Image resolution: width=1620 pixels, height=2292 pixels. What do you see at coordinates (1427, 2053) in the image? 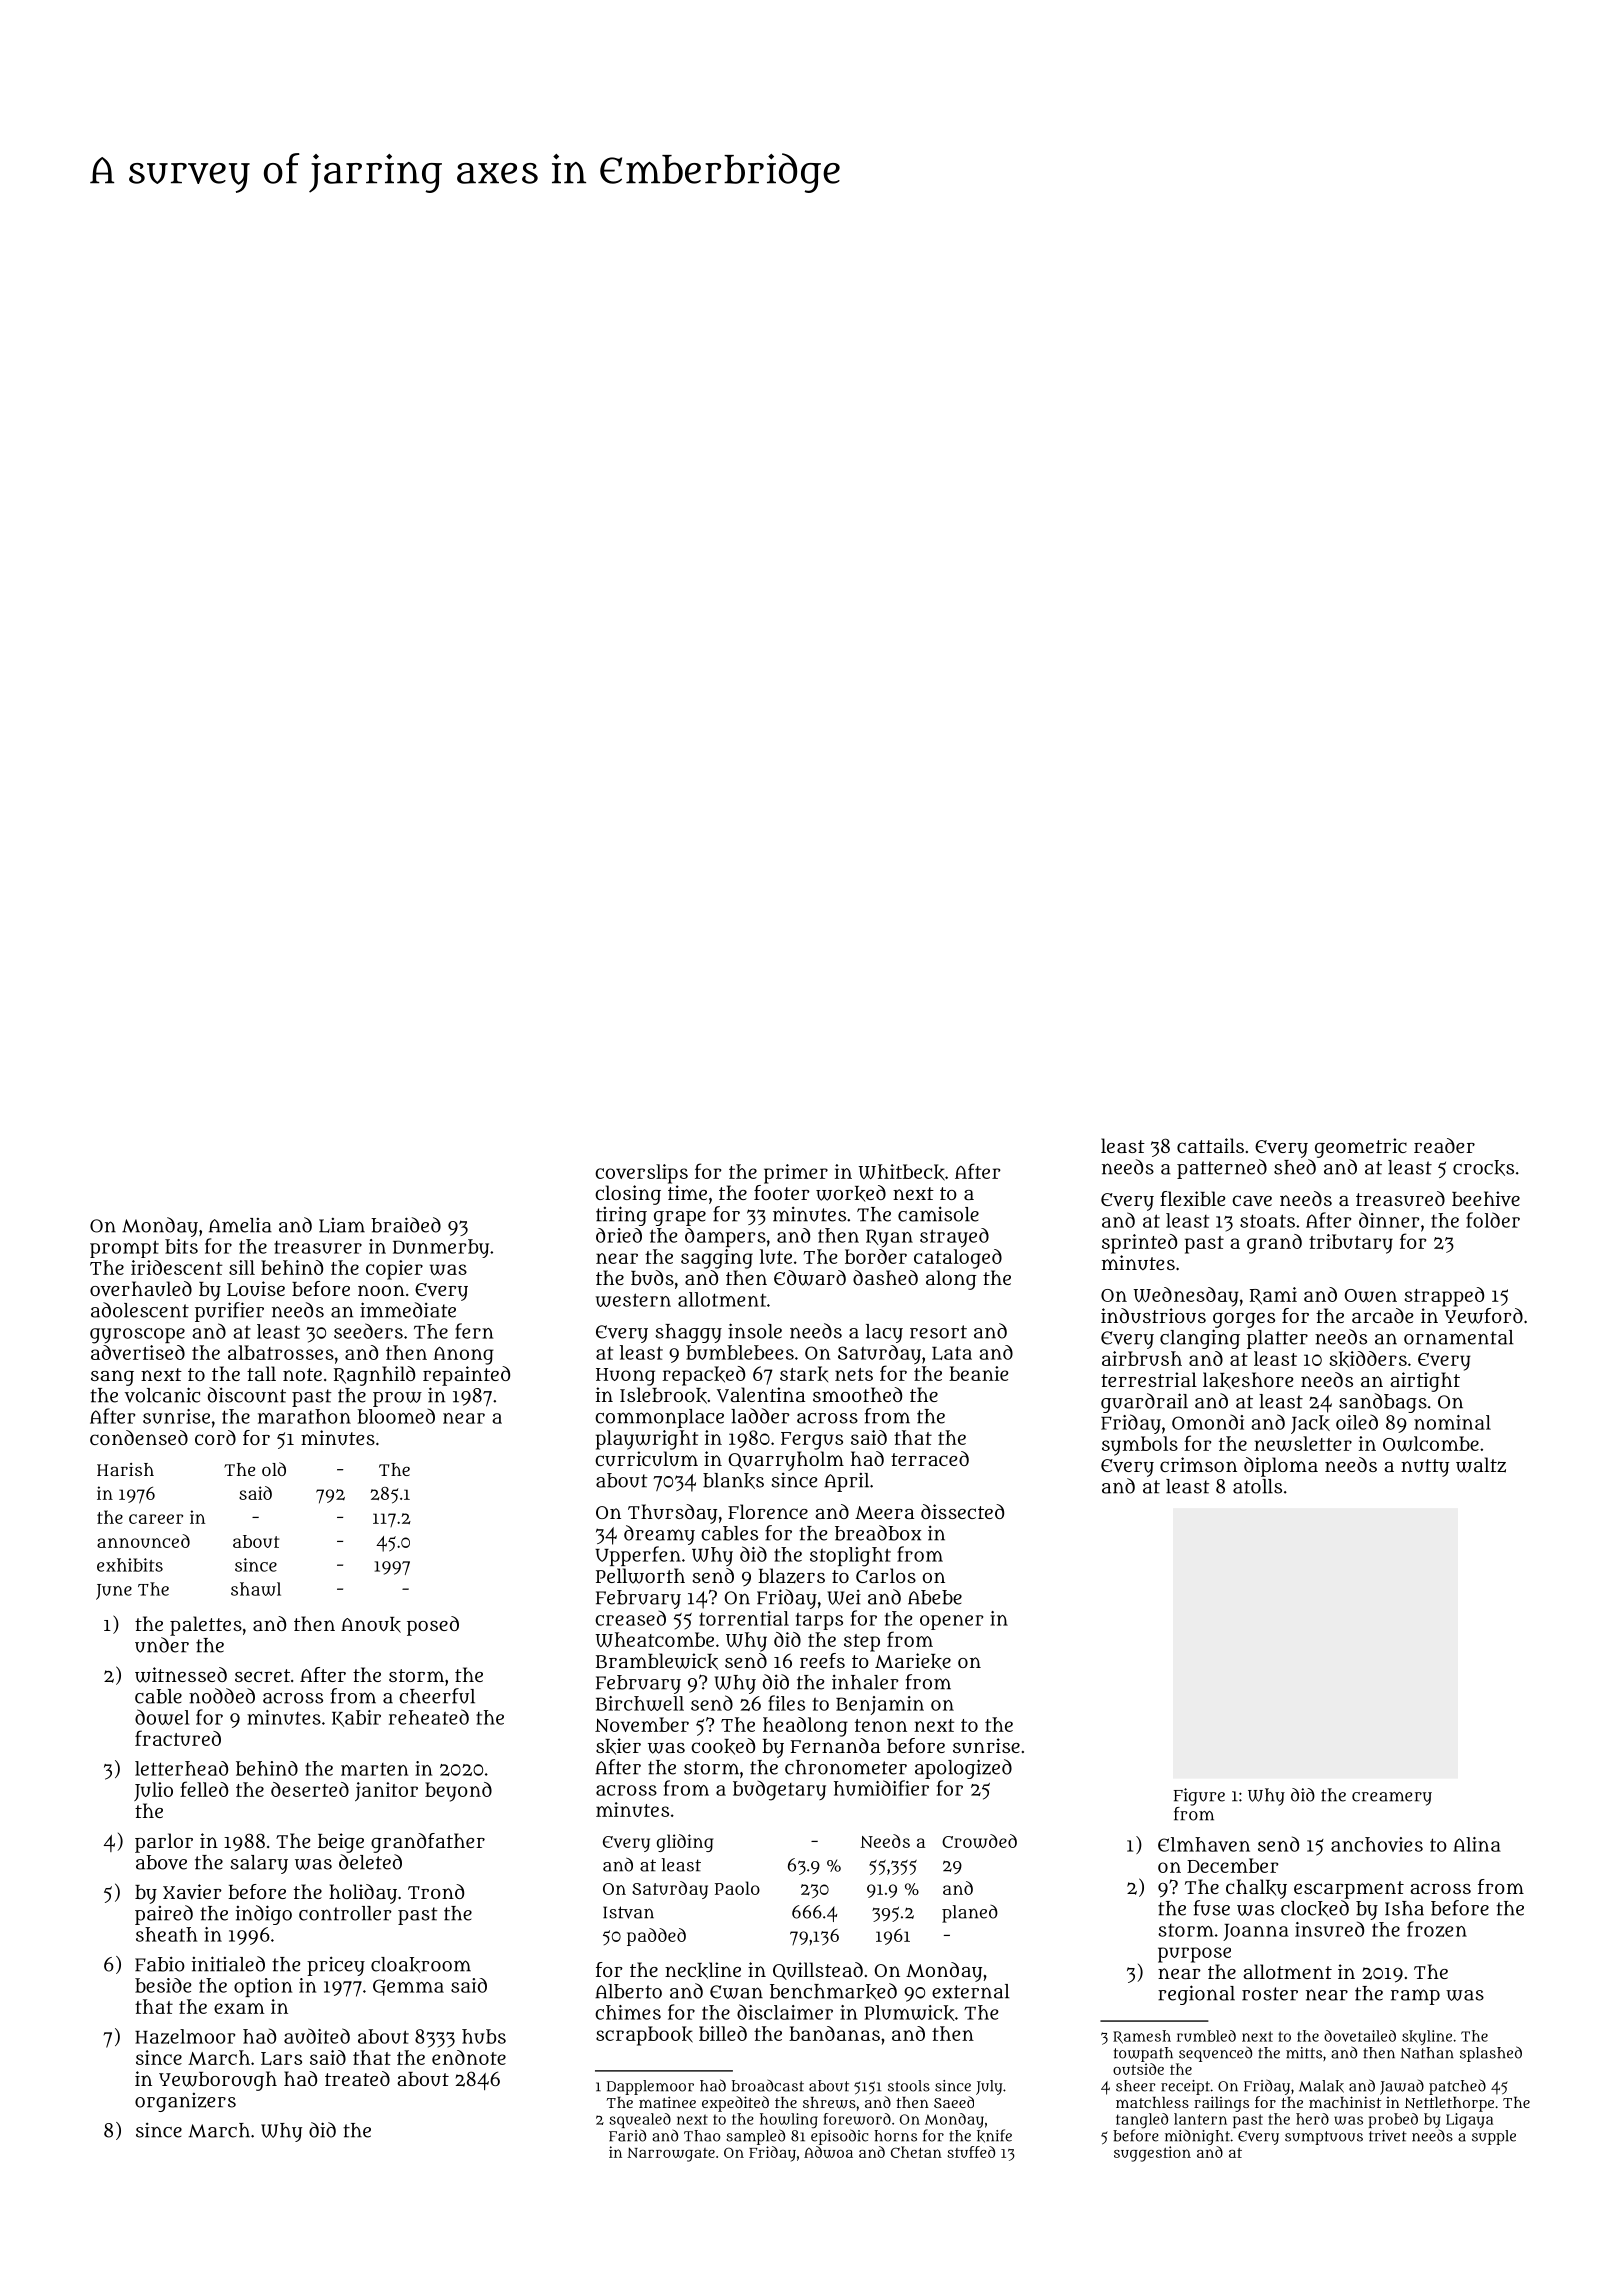
I see `Nathan` at bounding box center [1427, 2053].
